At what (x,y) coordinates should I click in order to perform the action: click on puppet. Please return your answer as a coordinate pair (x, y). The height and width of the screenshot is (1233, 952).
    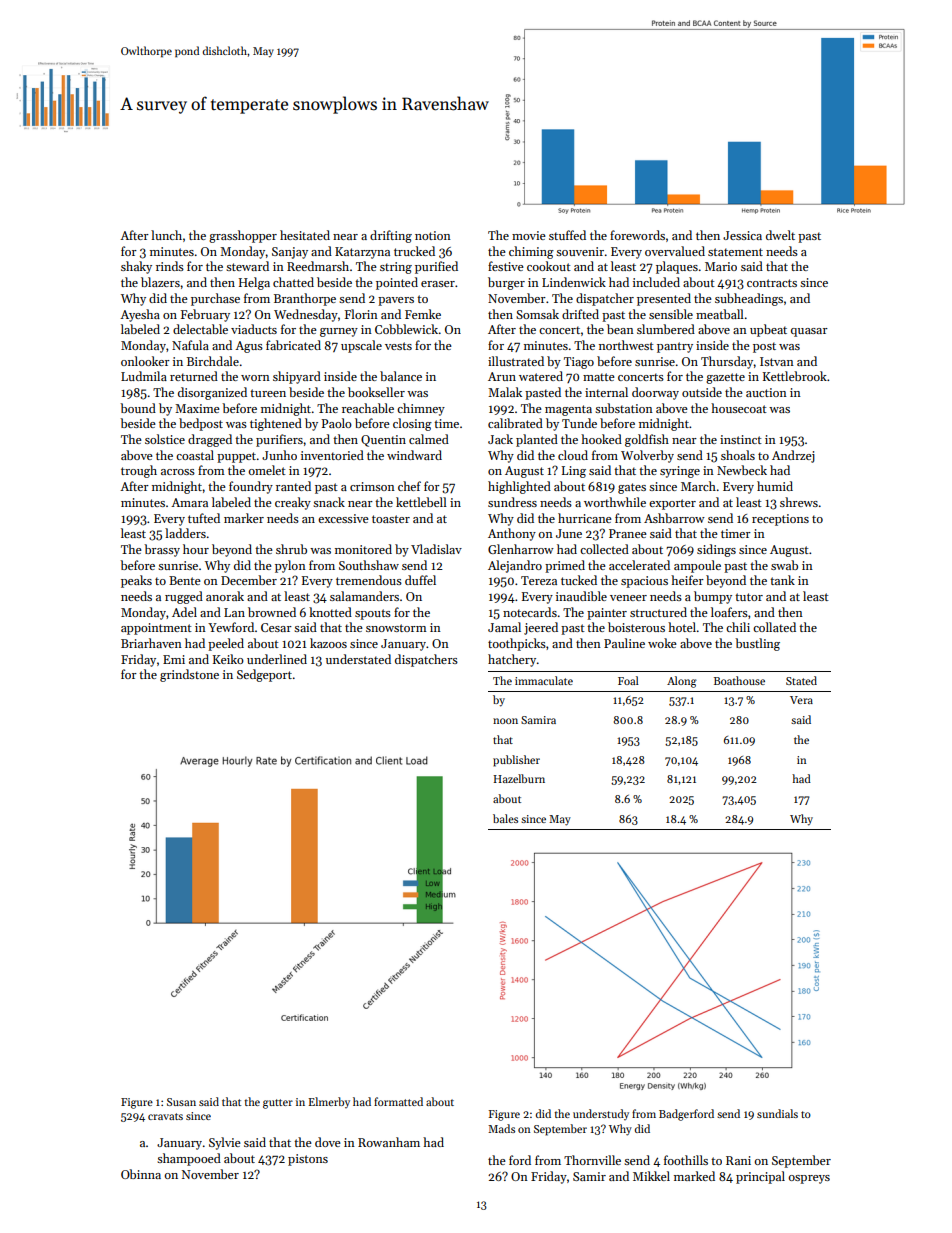
    Looking at the image, I should click on (236, 457).
